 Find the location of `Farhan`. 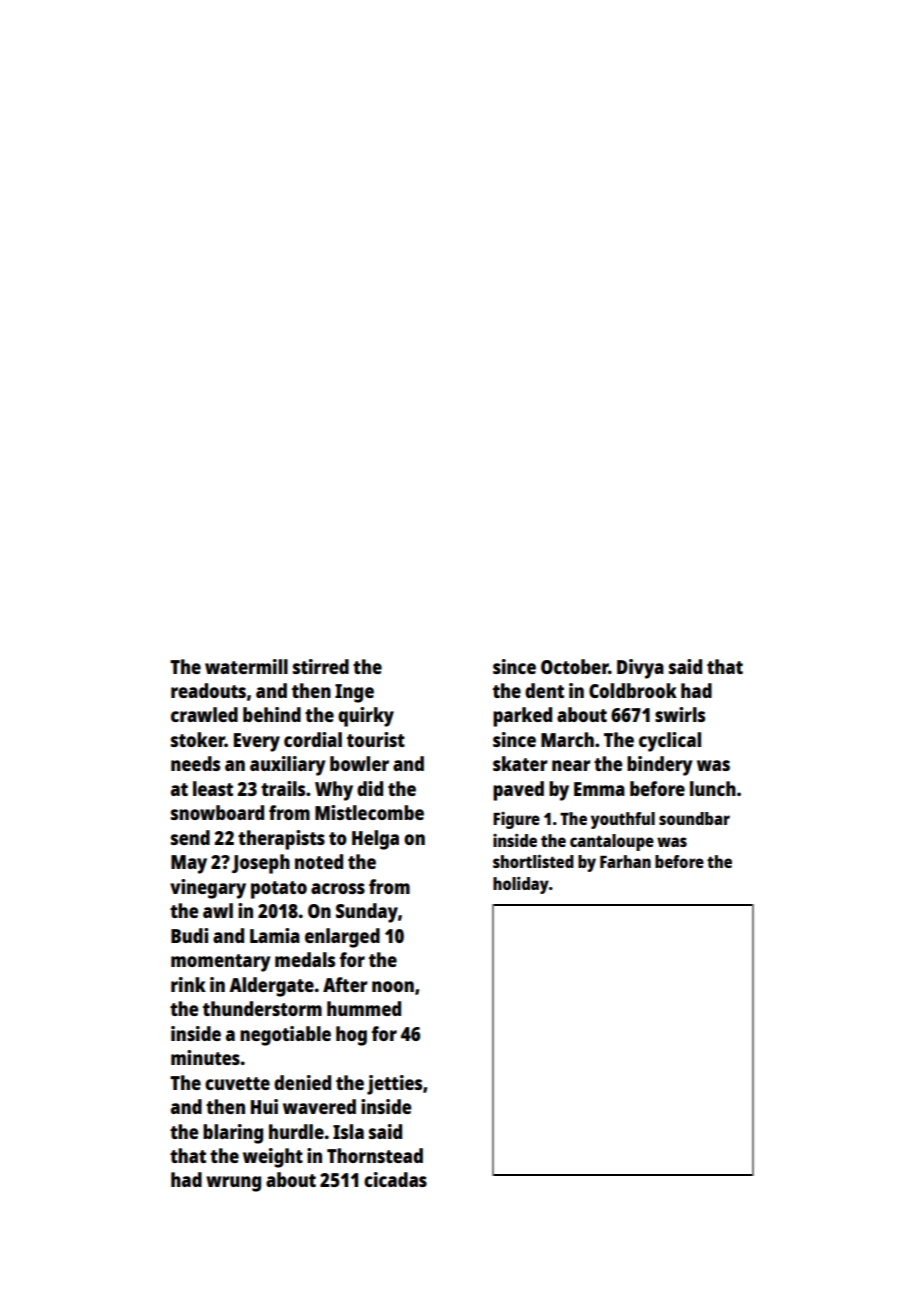

Farhan is located at coordinates (625, 861).
